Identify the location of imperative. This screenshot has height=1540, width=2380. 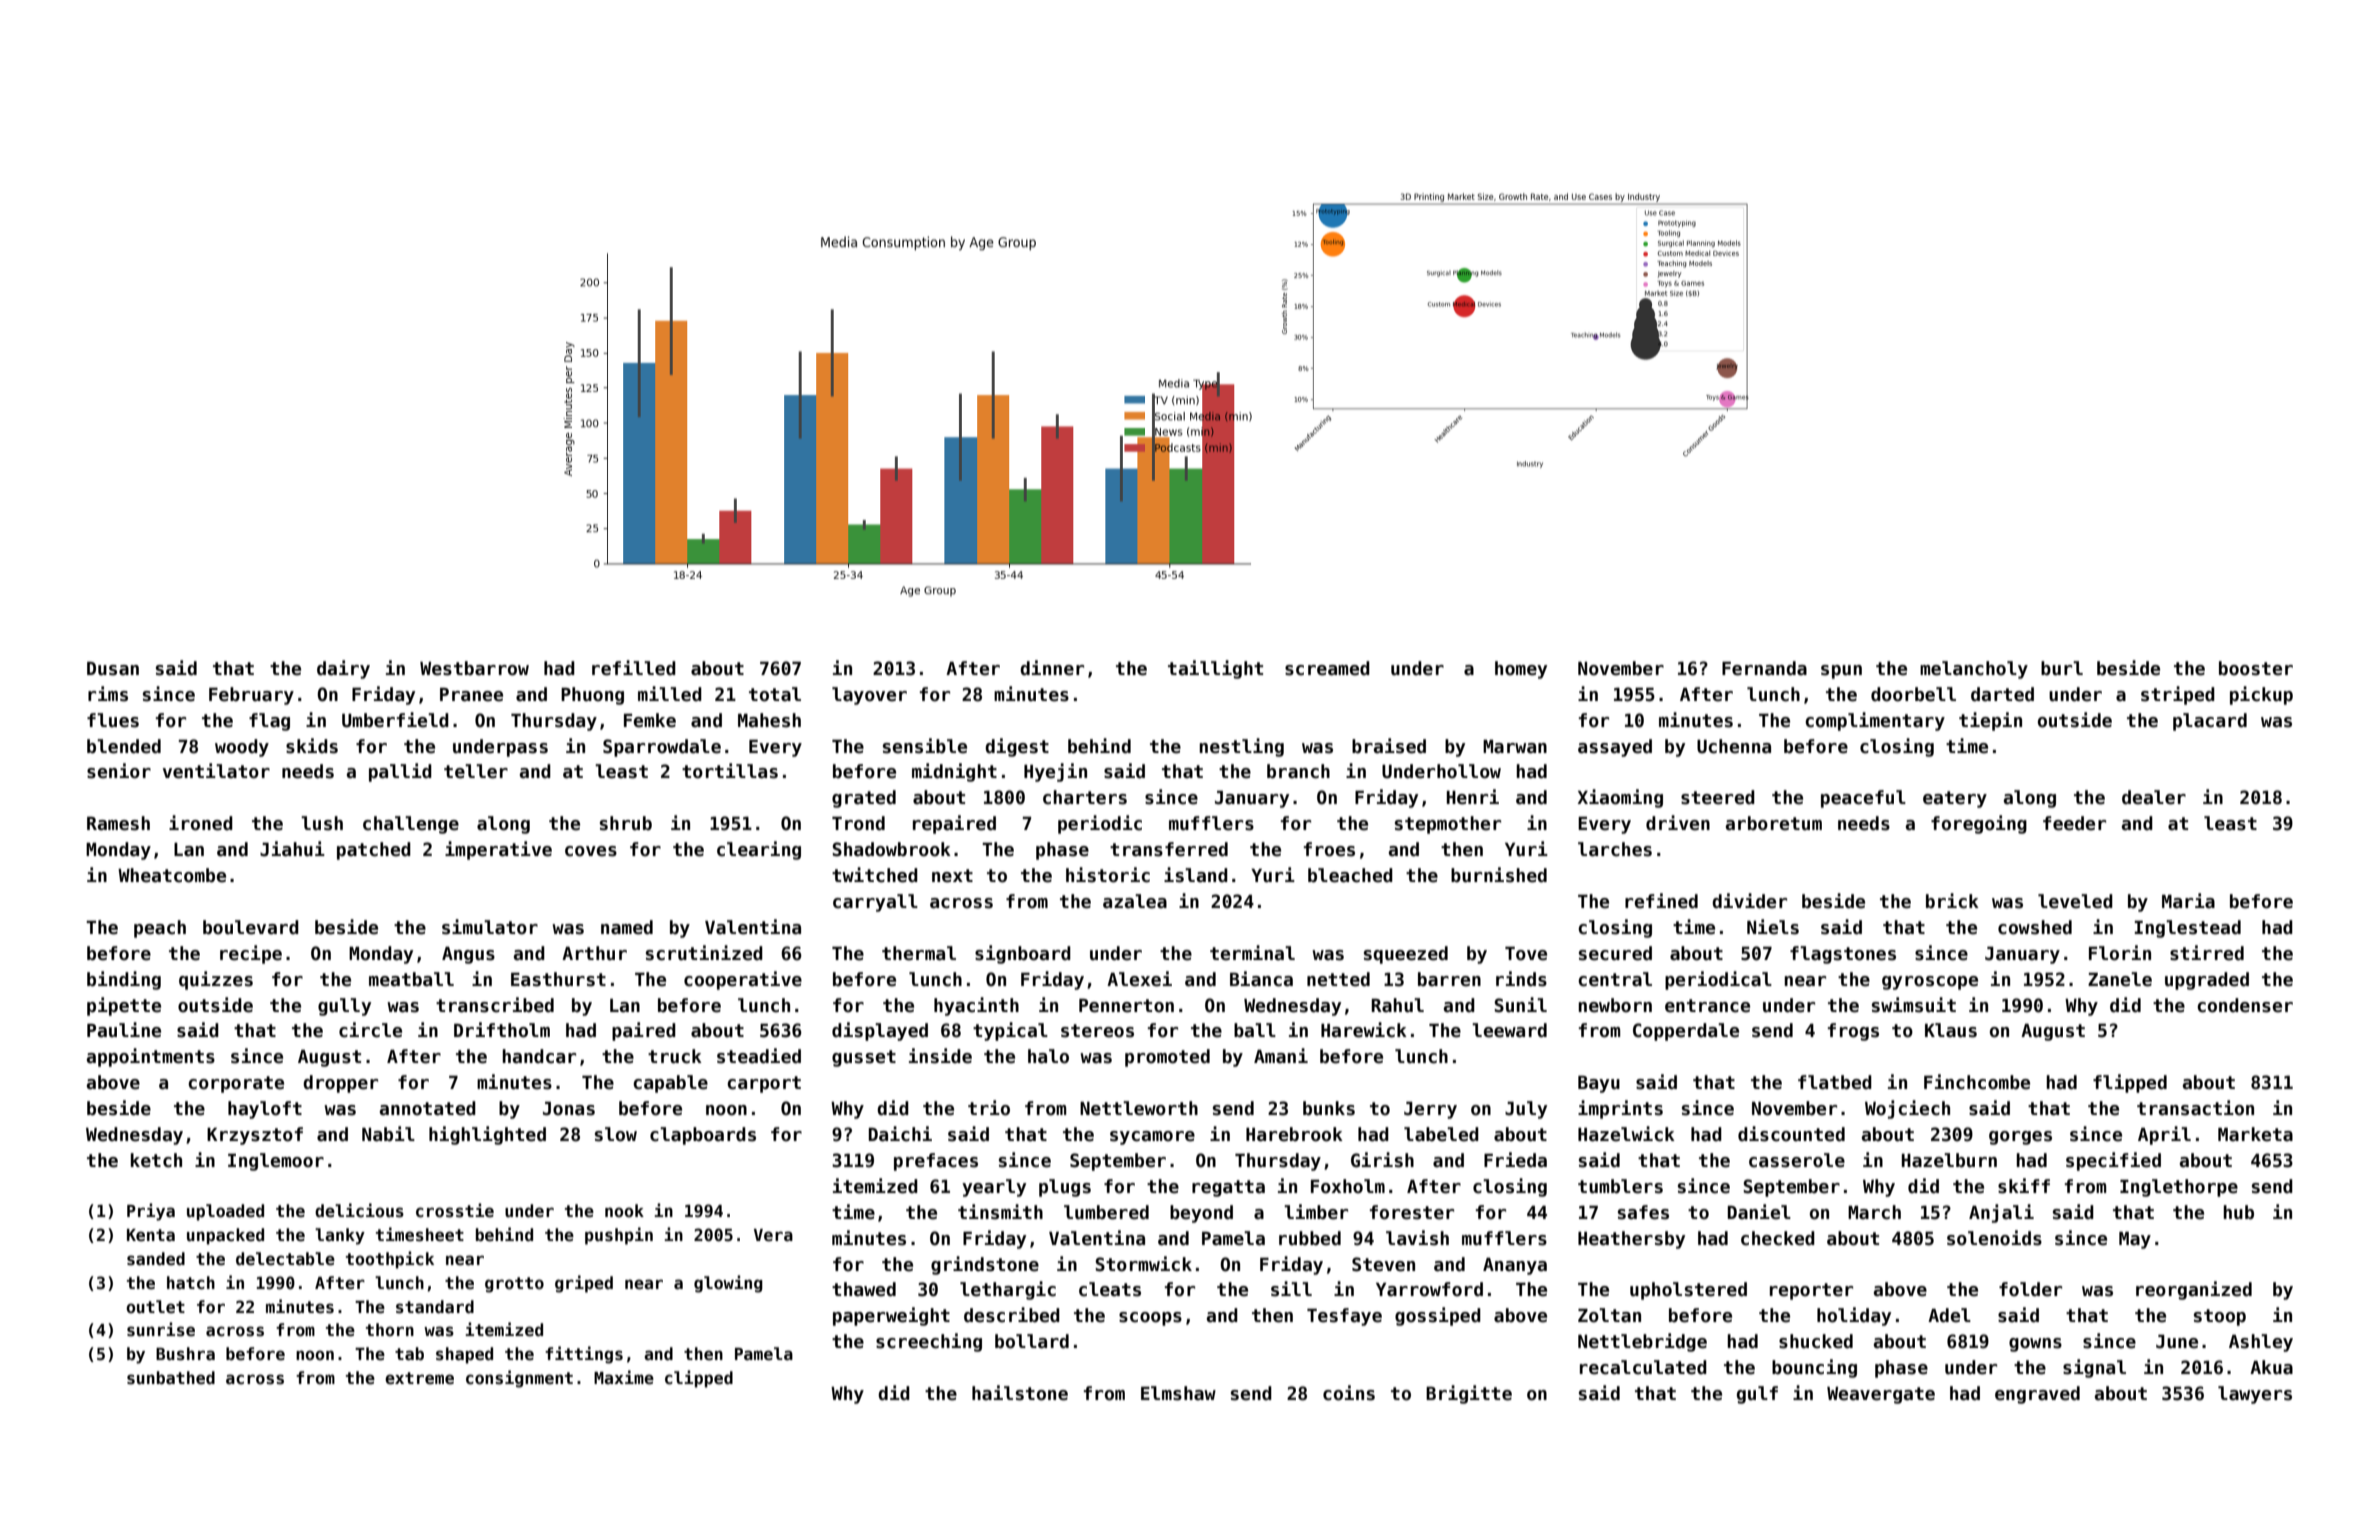
(498, 850).
